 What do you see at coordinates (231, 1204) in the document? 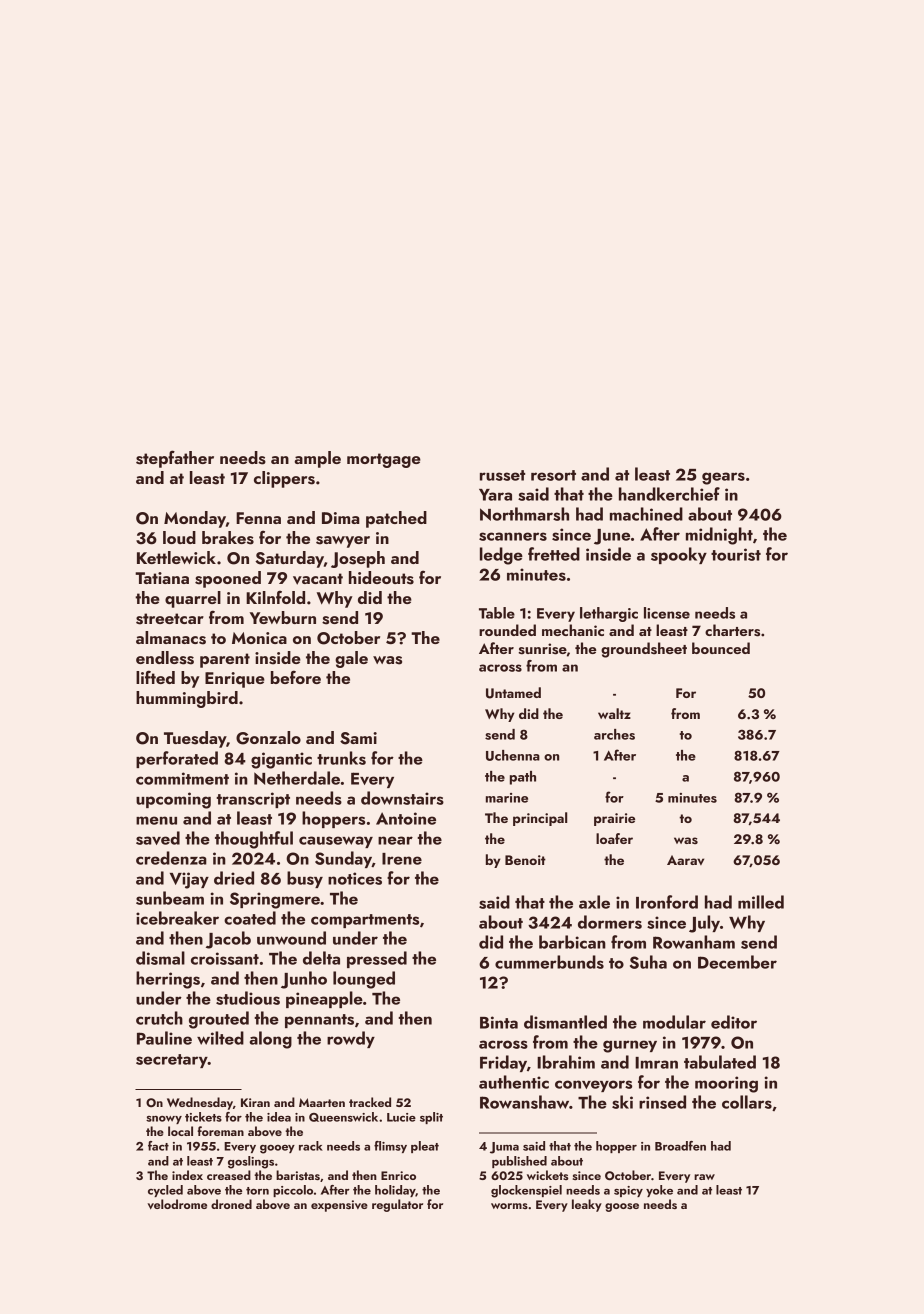
I see `droned` at bounding box center [231, 1204].
